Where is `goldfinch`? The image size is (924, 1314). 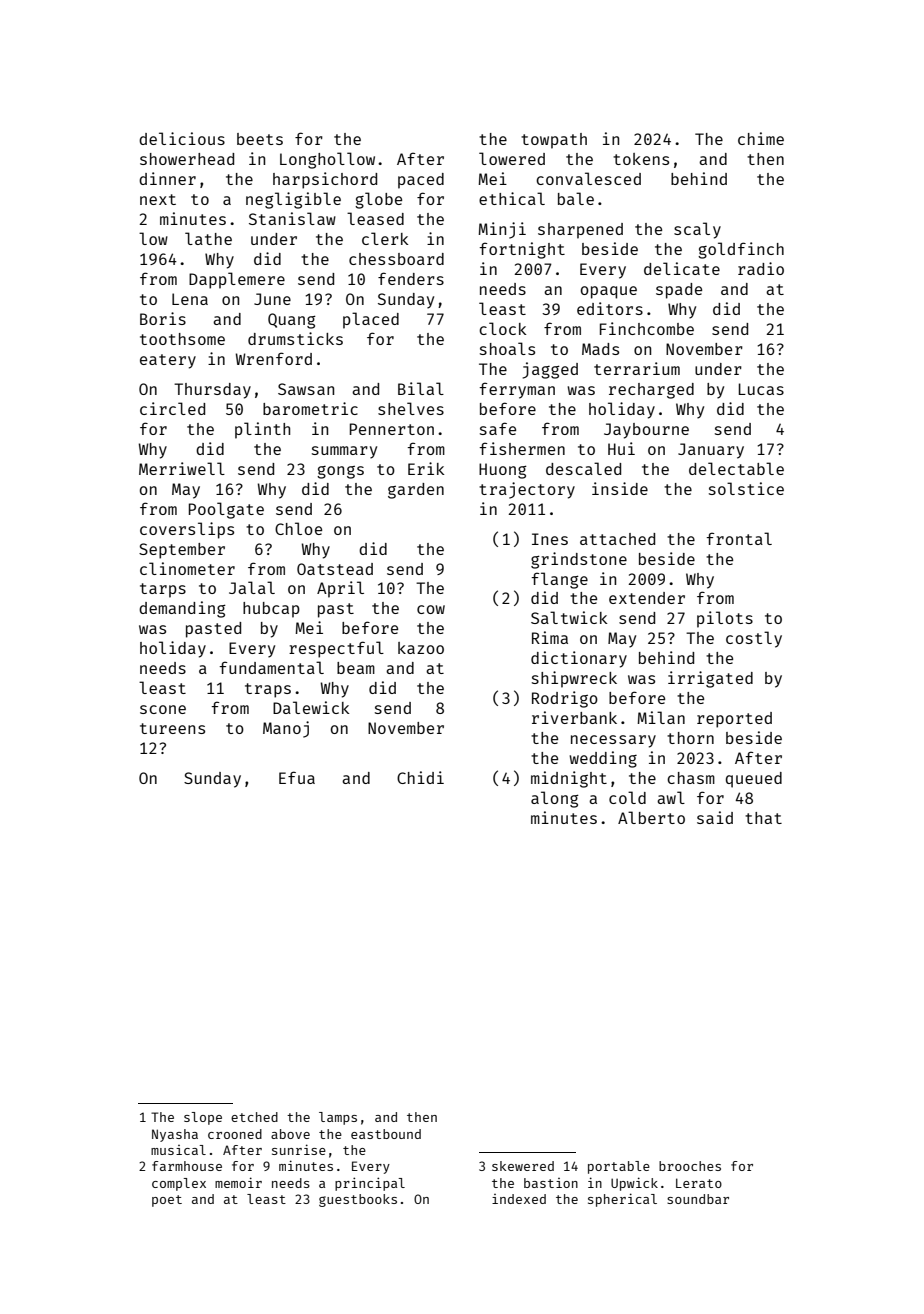 goldfinch is located at coordinates (741, 250).
